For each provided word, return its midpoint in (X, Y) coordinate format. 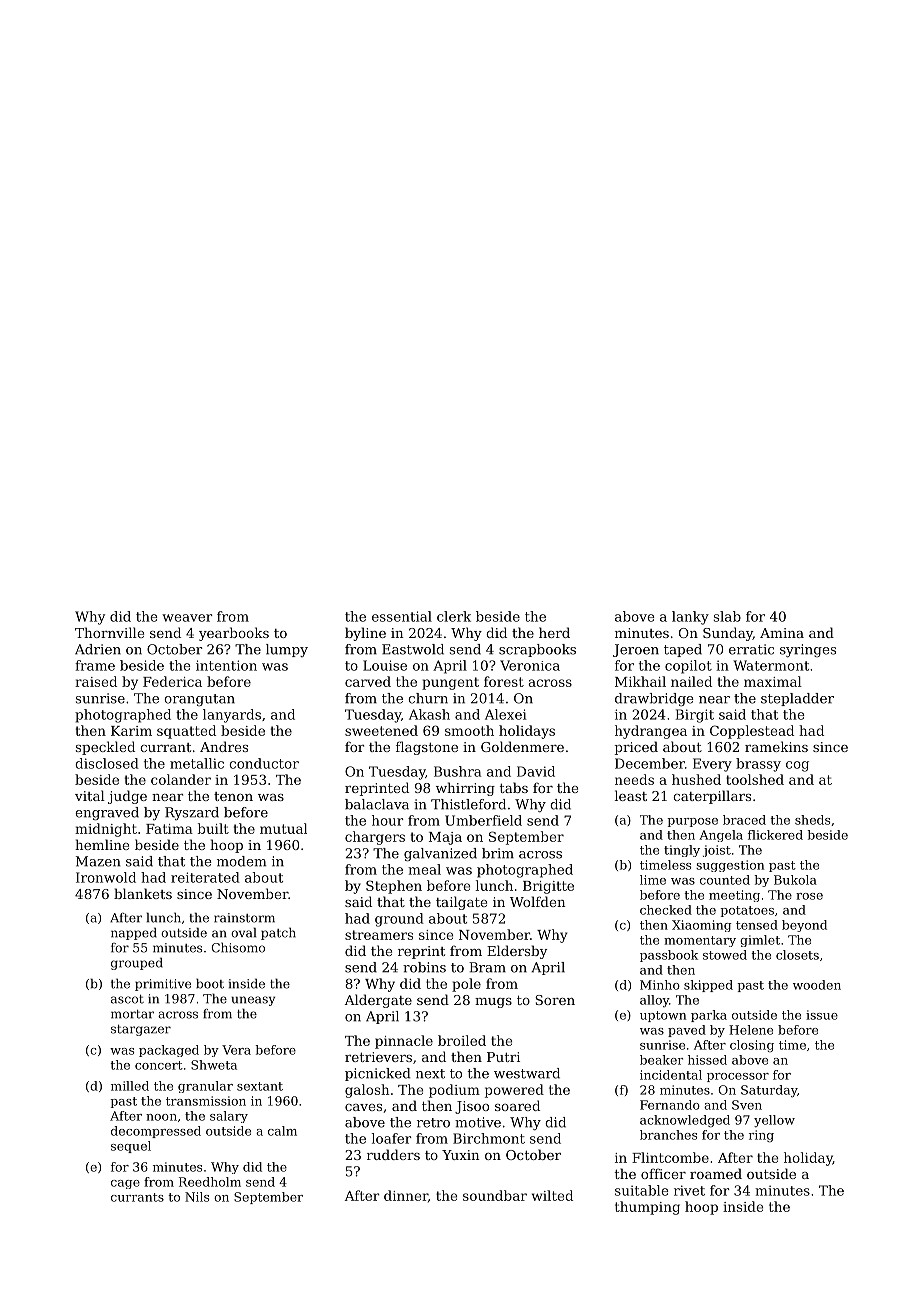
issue (822, 1015)
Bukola (795, 880)
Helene (751, 1030)
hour (387, 820)
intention (226, 665)
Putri (503, 1057)
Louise (385, 665)
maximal (773, 681)
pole (466, 985)
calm (282, 1131)
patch (278, 933)
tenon (233, 796)
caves (363, 1107)
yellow (774, 1121)
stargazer (141, 1030)
